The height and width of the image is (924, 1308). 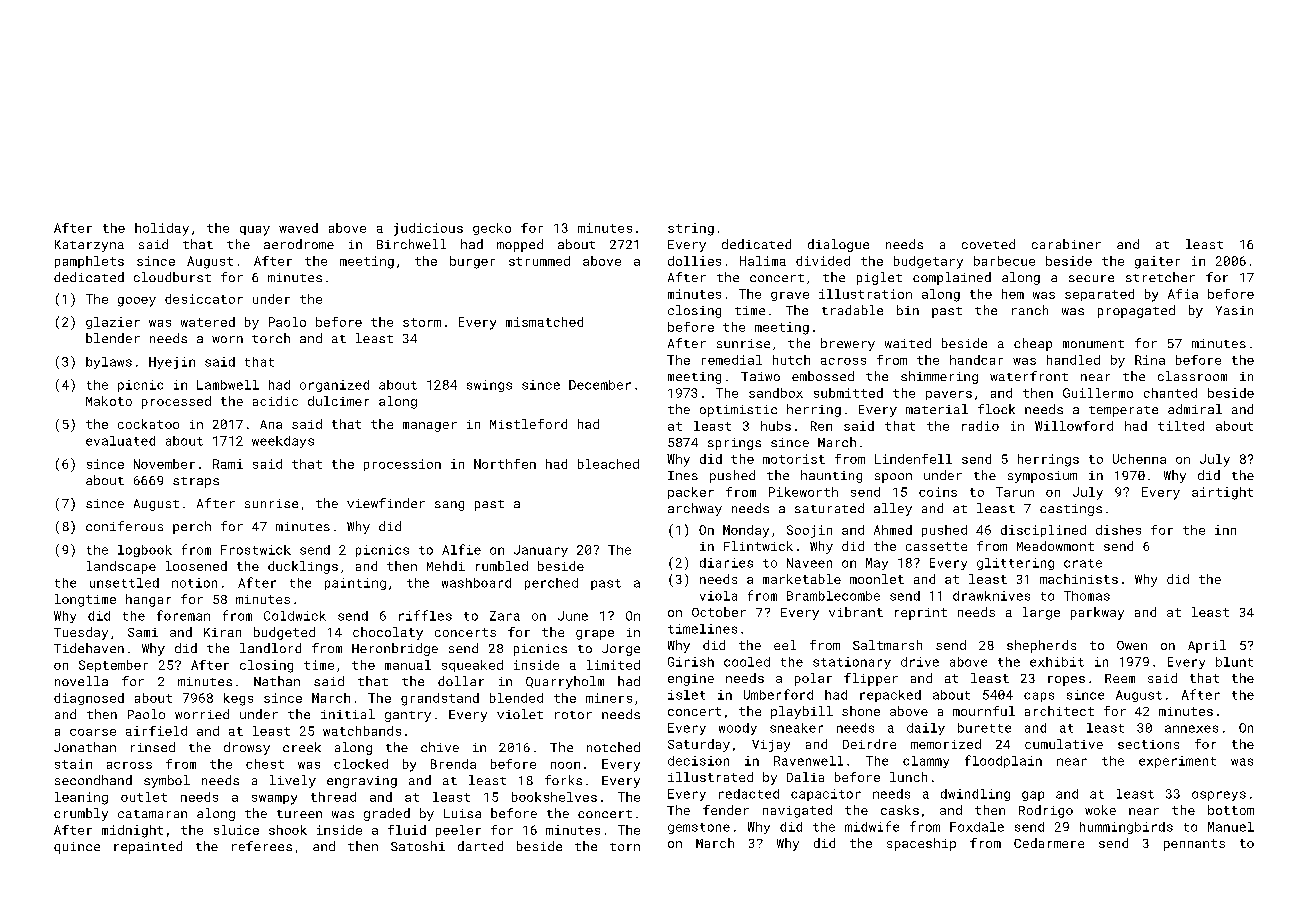 What do you see at coordinates (1139, 459) in the image?
I see `Uchenna` at bounding box center [1139, 459].
